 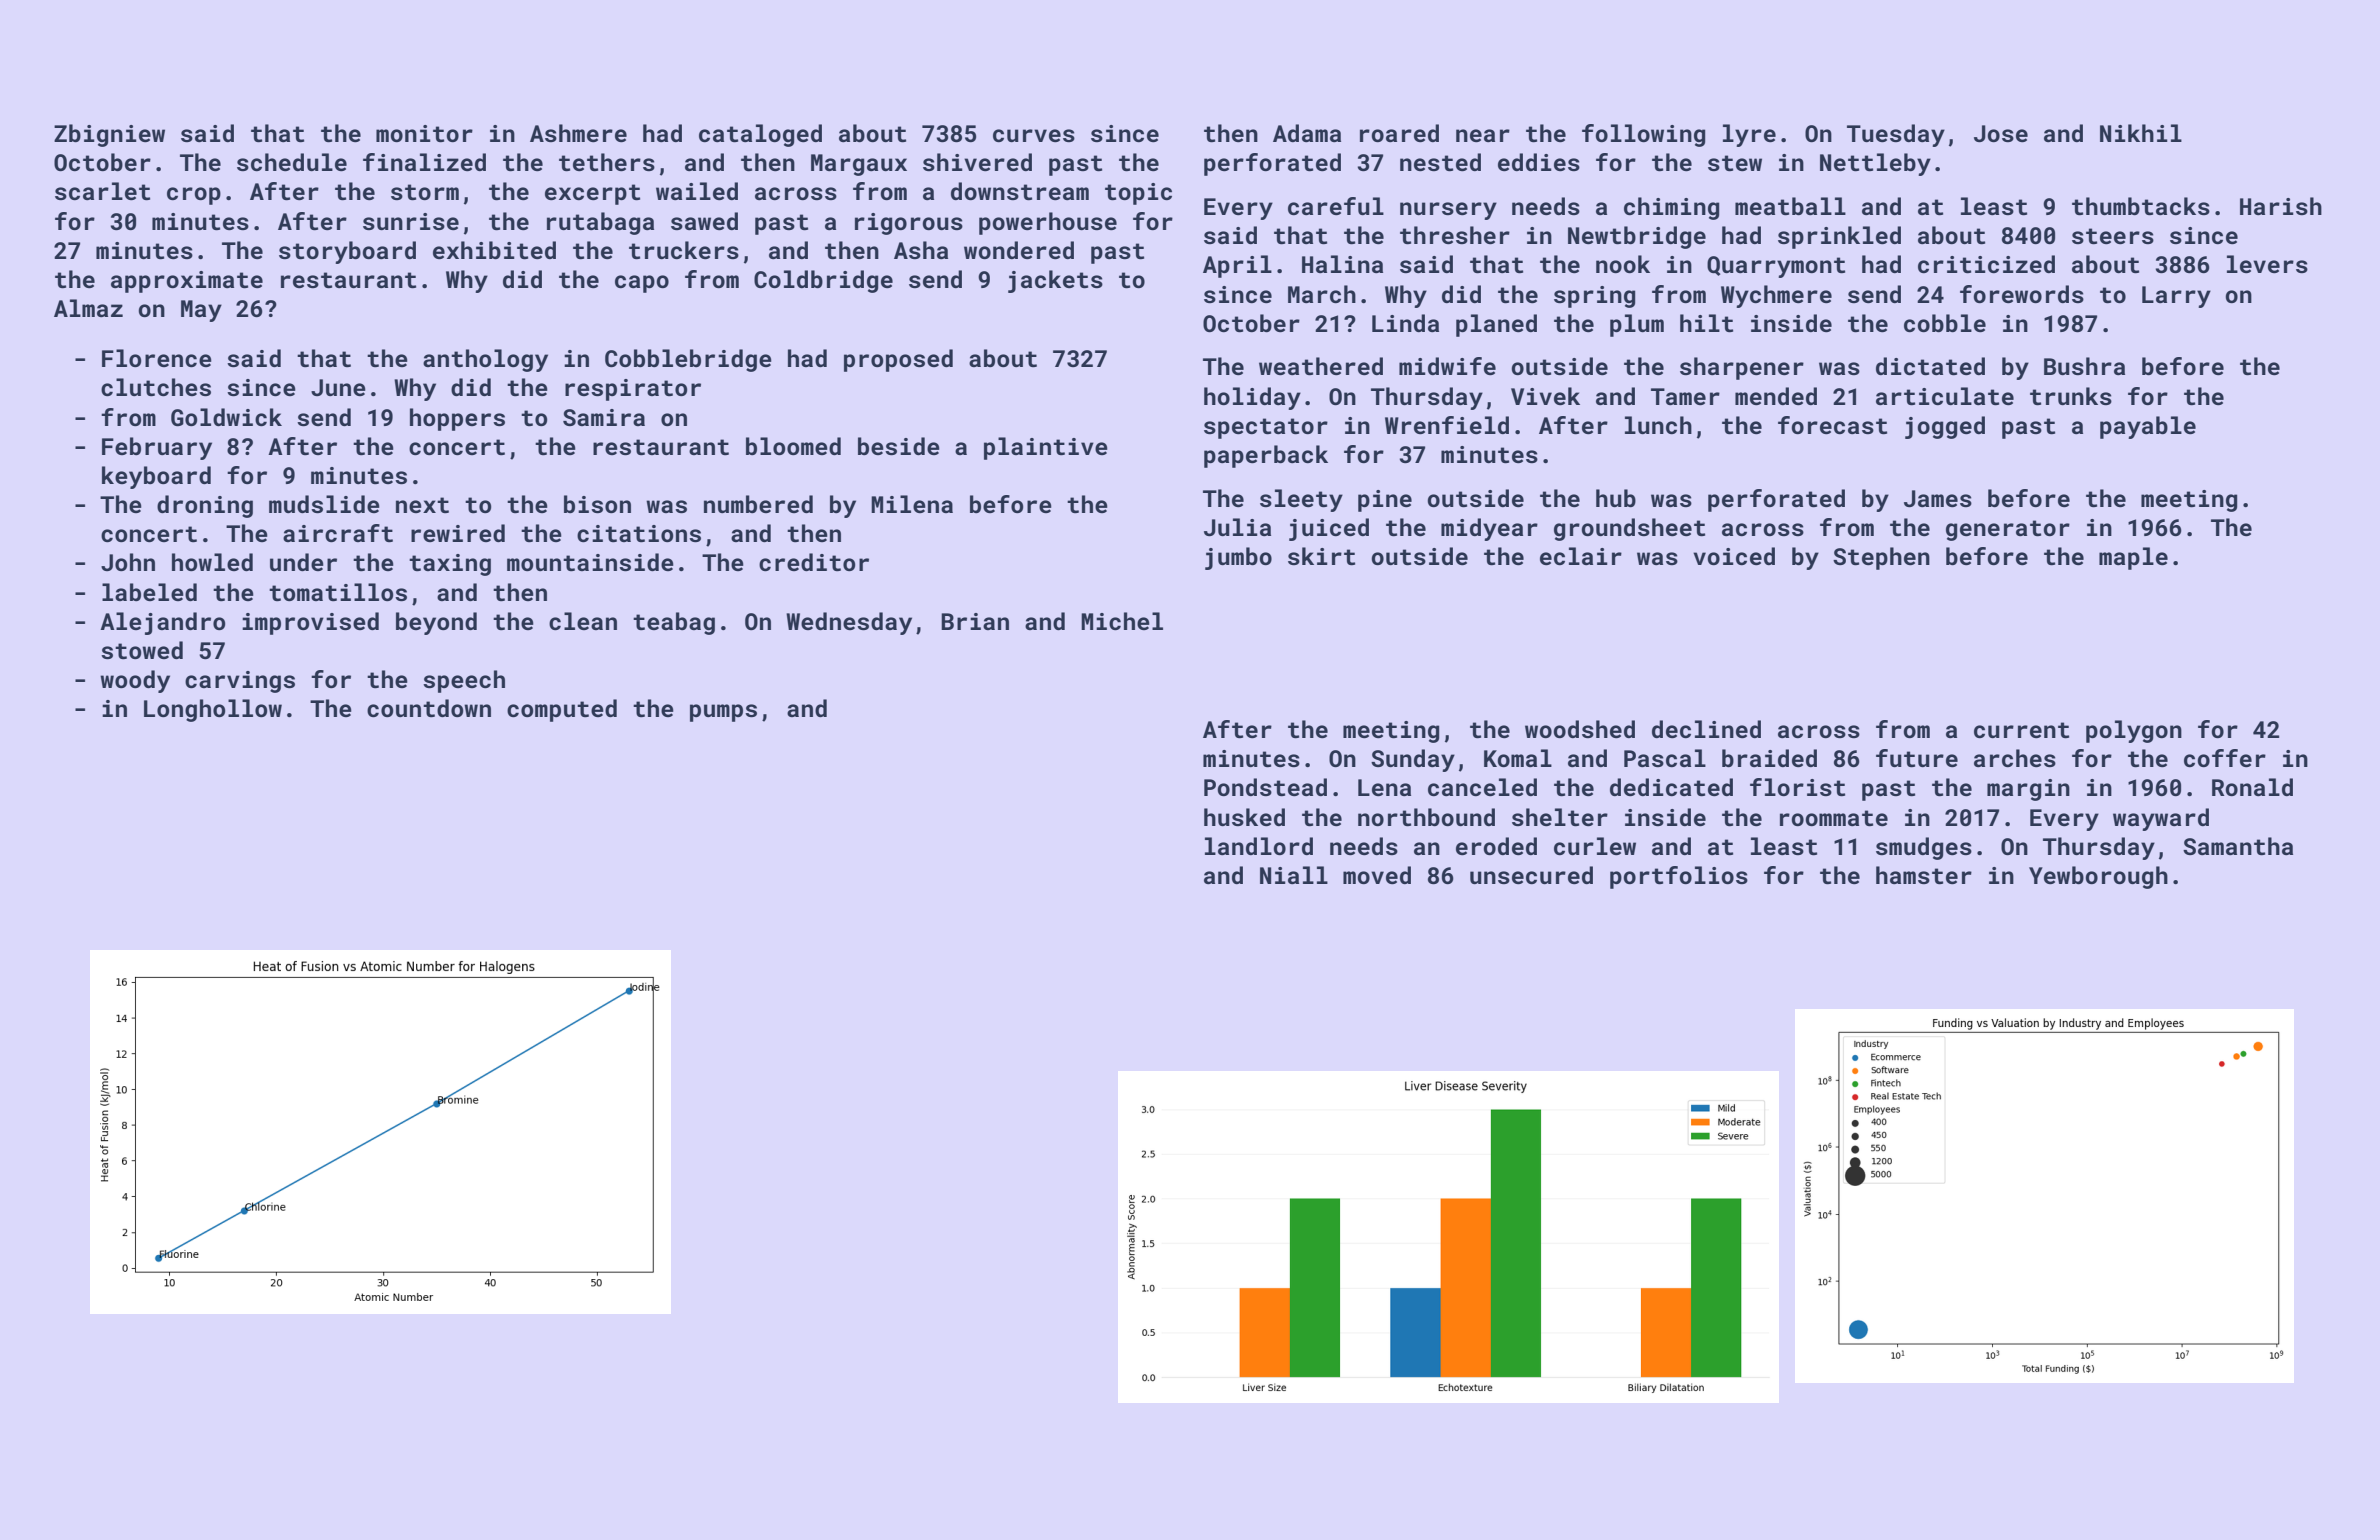 What do you see at coordinates (1623, 264) in the screenshot?
I see `nook` at bounding box center [1623, 264].
